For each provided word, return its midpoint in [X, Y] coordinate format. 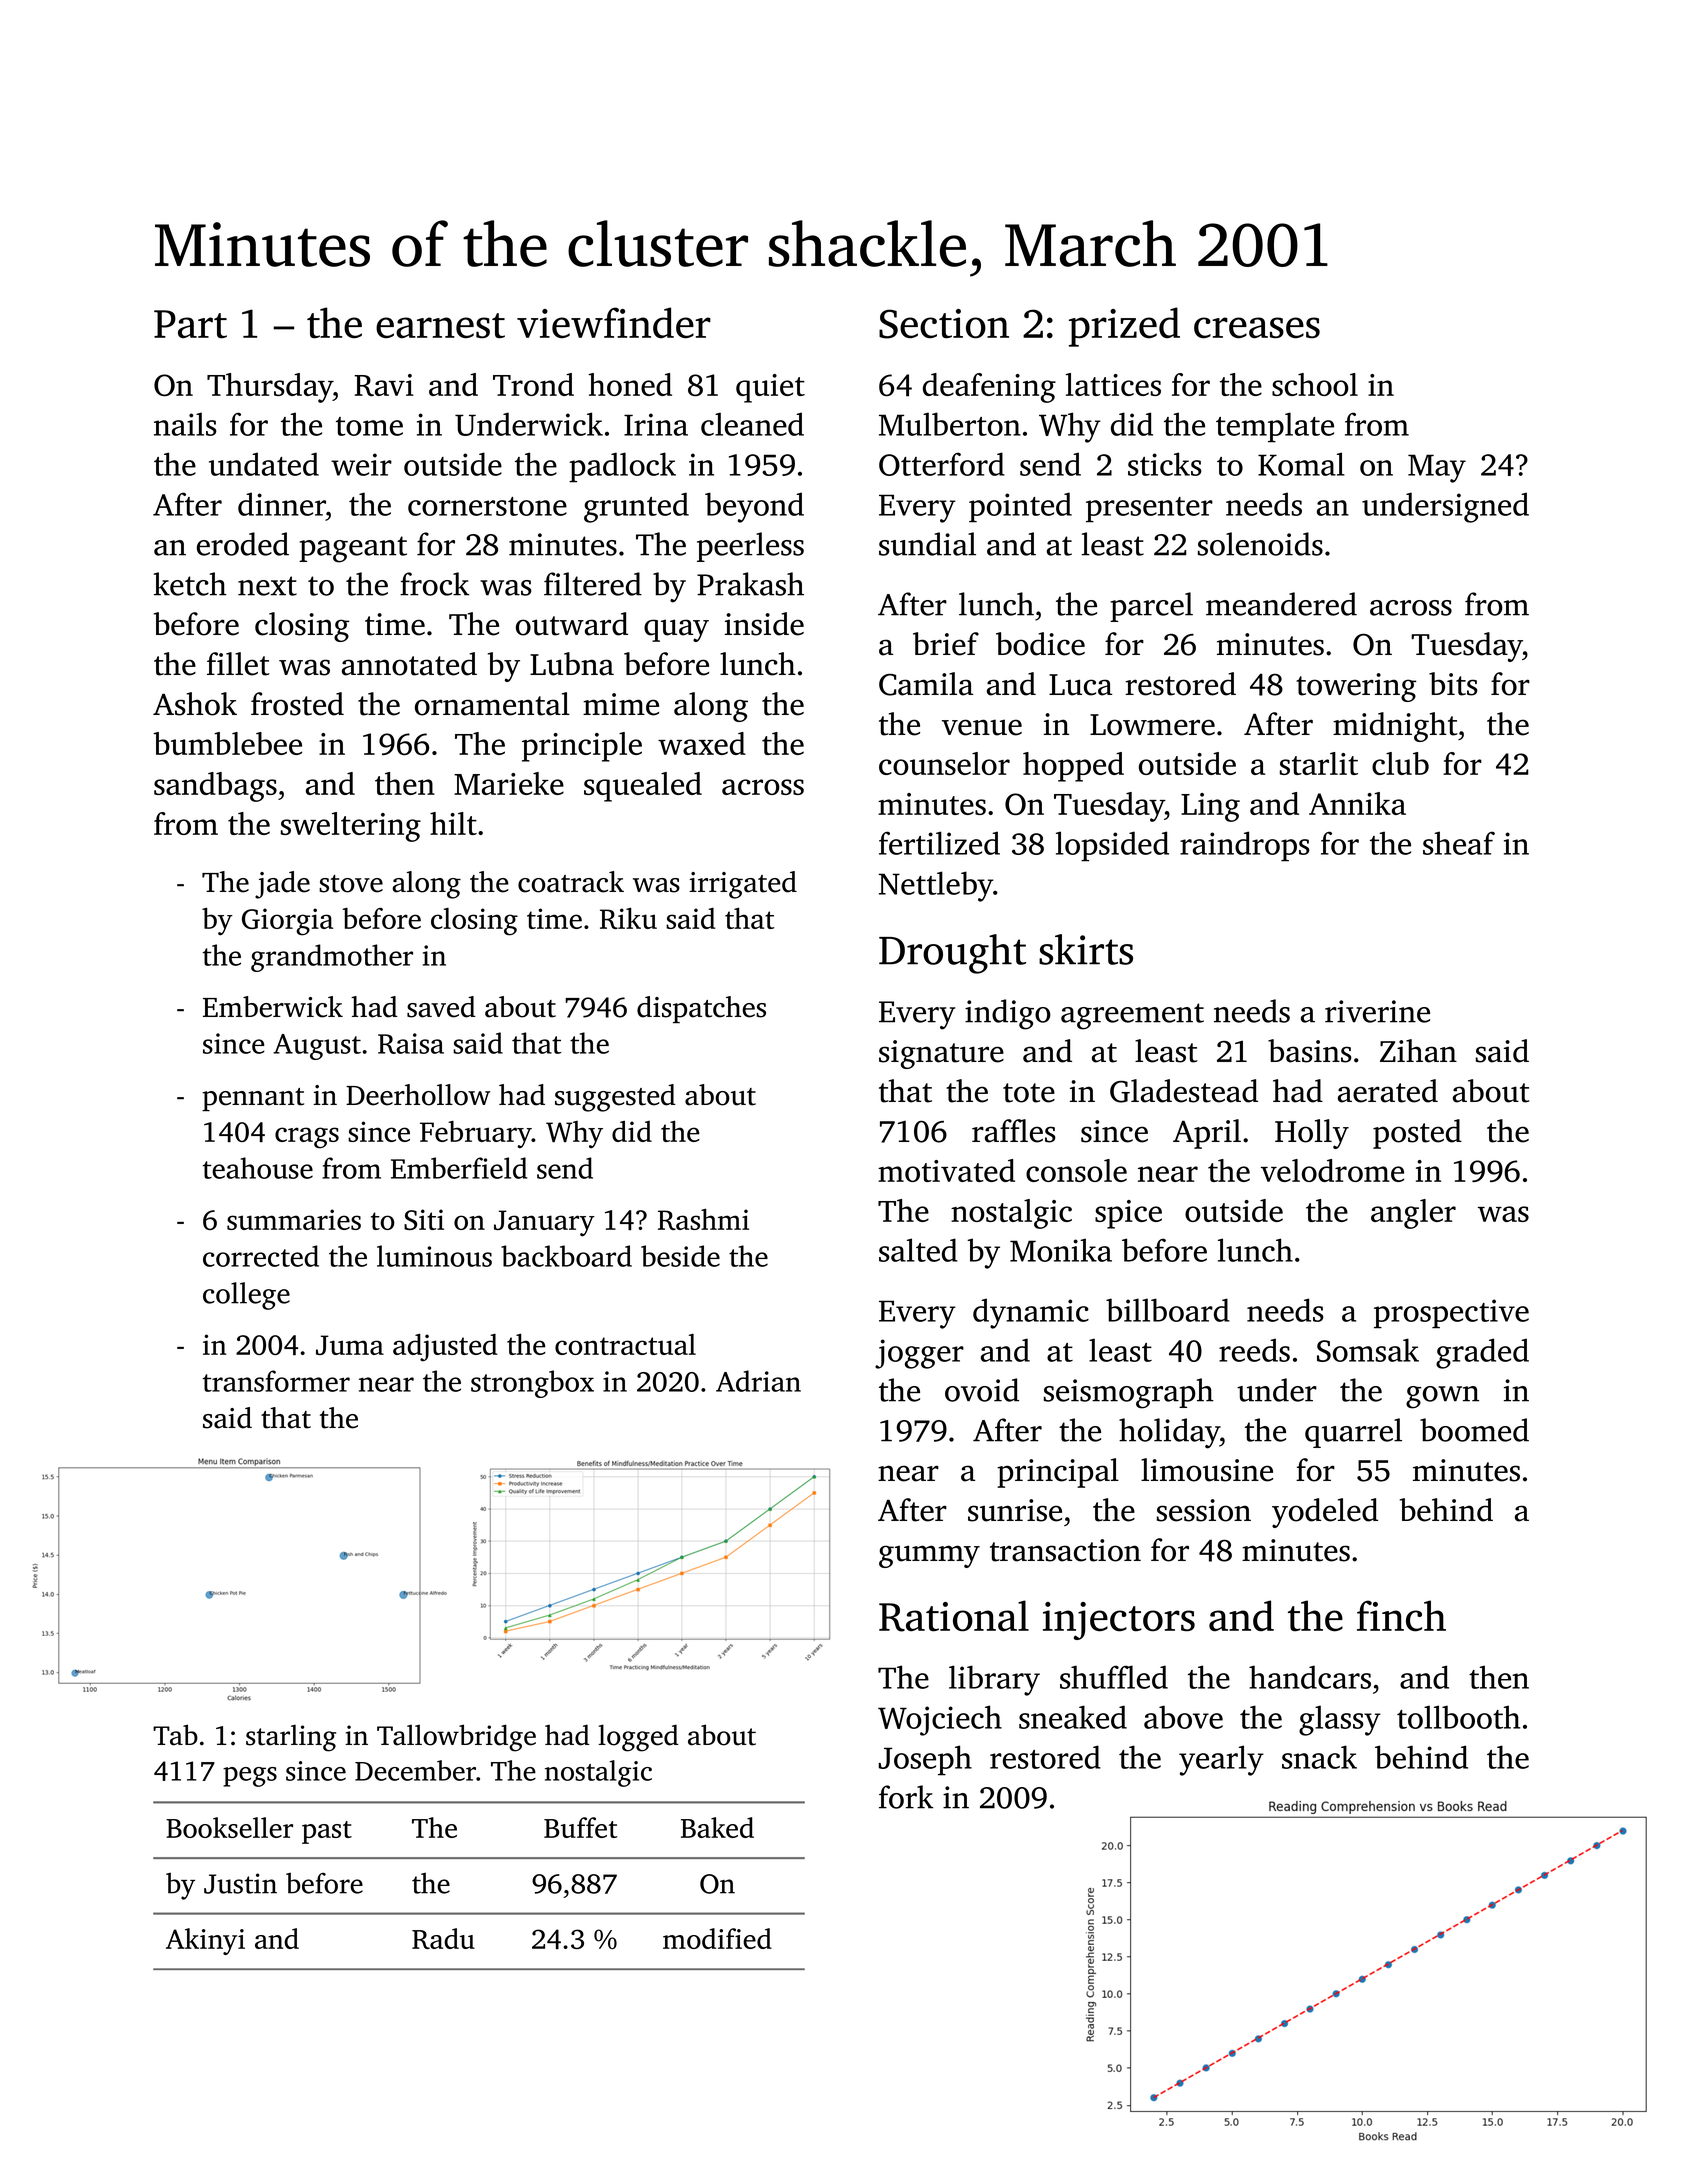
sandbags [215, 787]
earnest [440, 326]
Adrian [758, 1381]
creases [1257, 328]
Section [944, 324]
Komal [1301, 464]
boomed [1474, 1430]
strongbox [532, 1384]
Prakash [750, 584]
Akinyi [205, 1941]
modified [717, 1938]
